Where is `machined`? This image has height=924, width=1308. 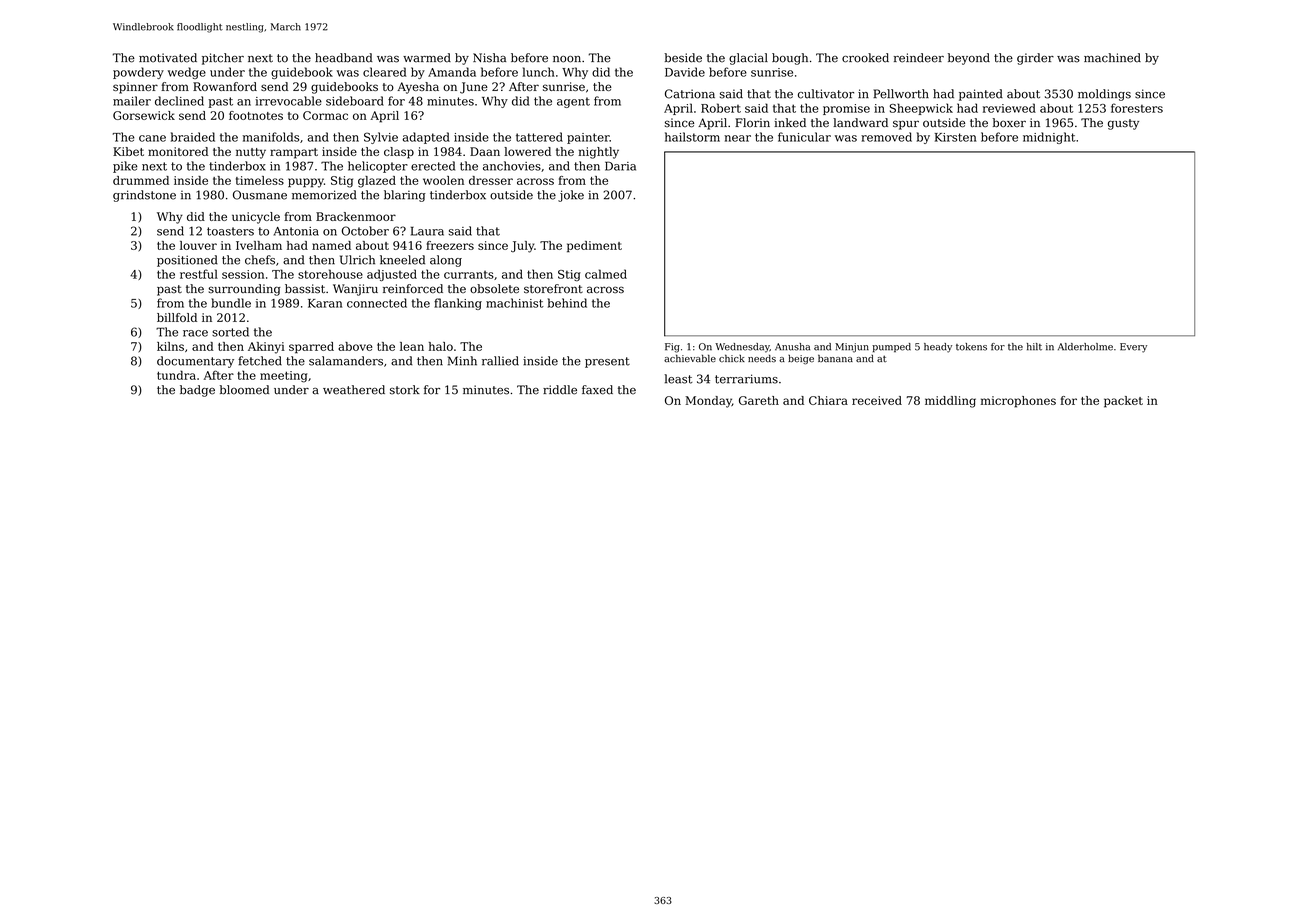
machined is located at coordinates (1112, 58).
